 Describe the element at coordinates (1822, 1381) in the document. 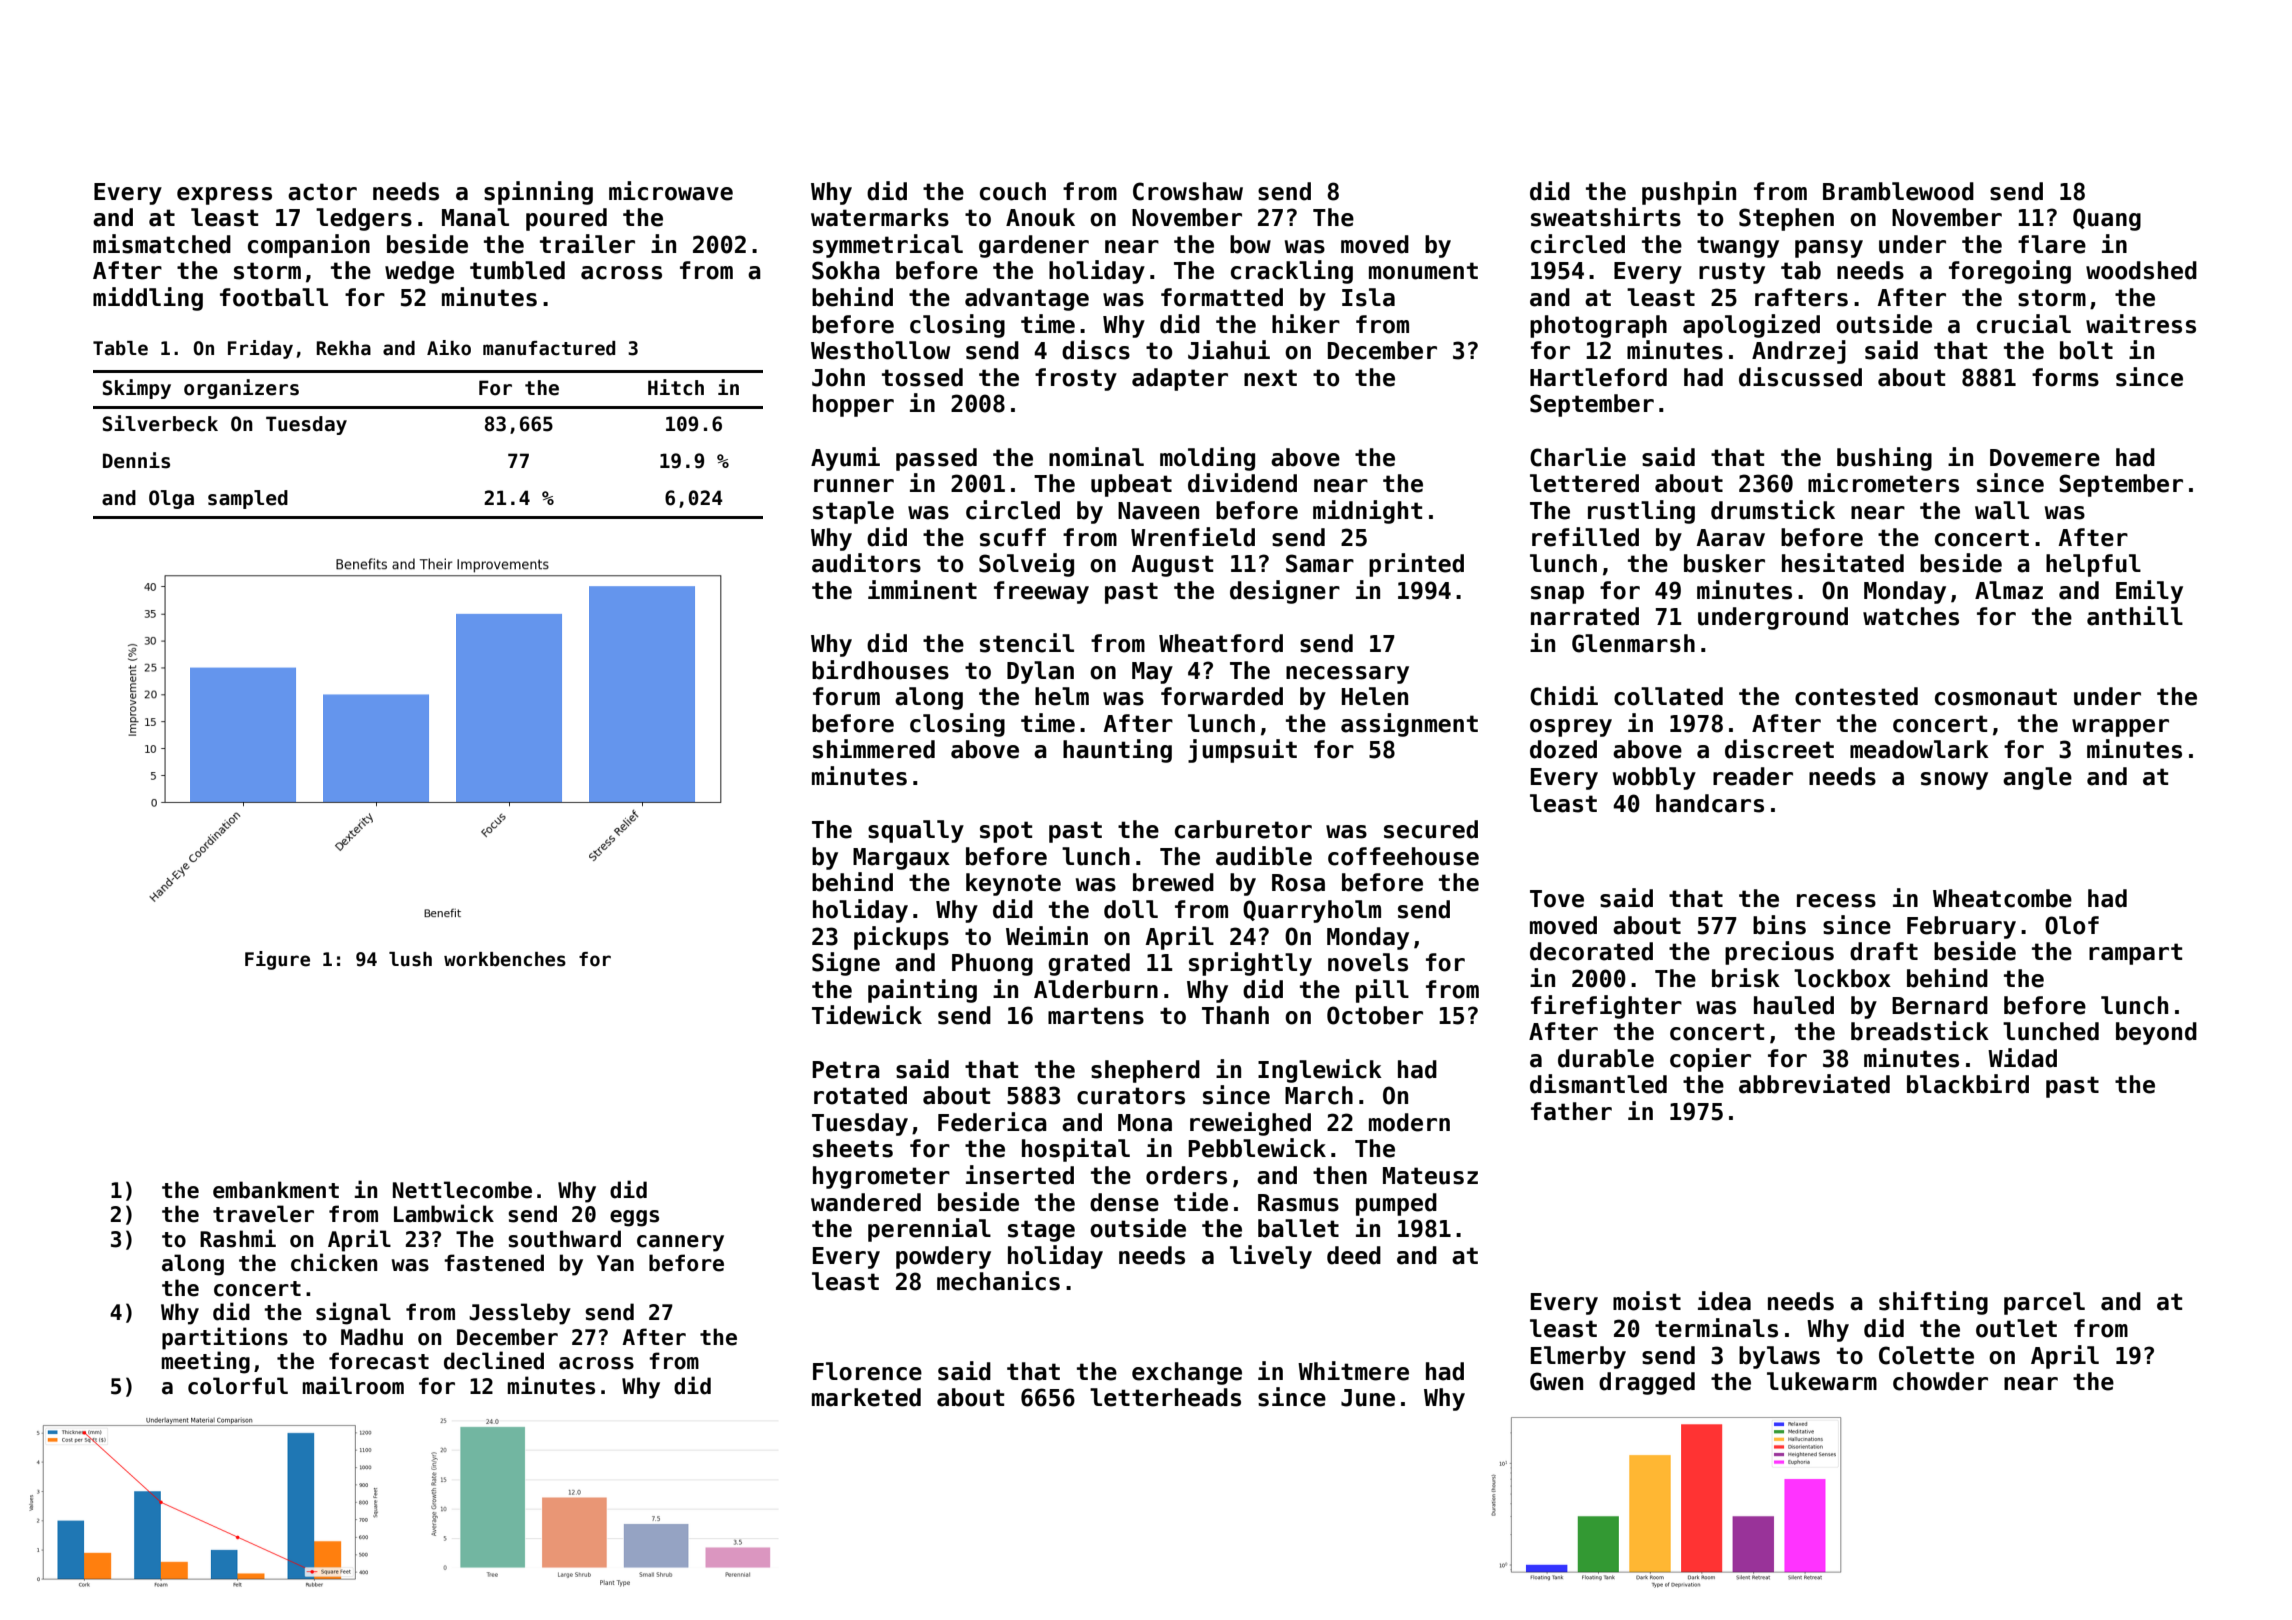

I see `lukewarm` at that location.
